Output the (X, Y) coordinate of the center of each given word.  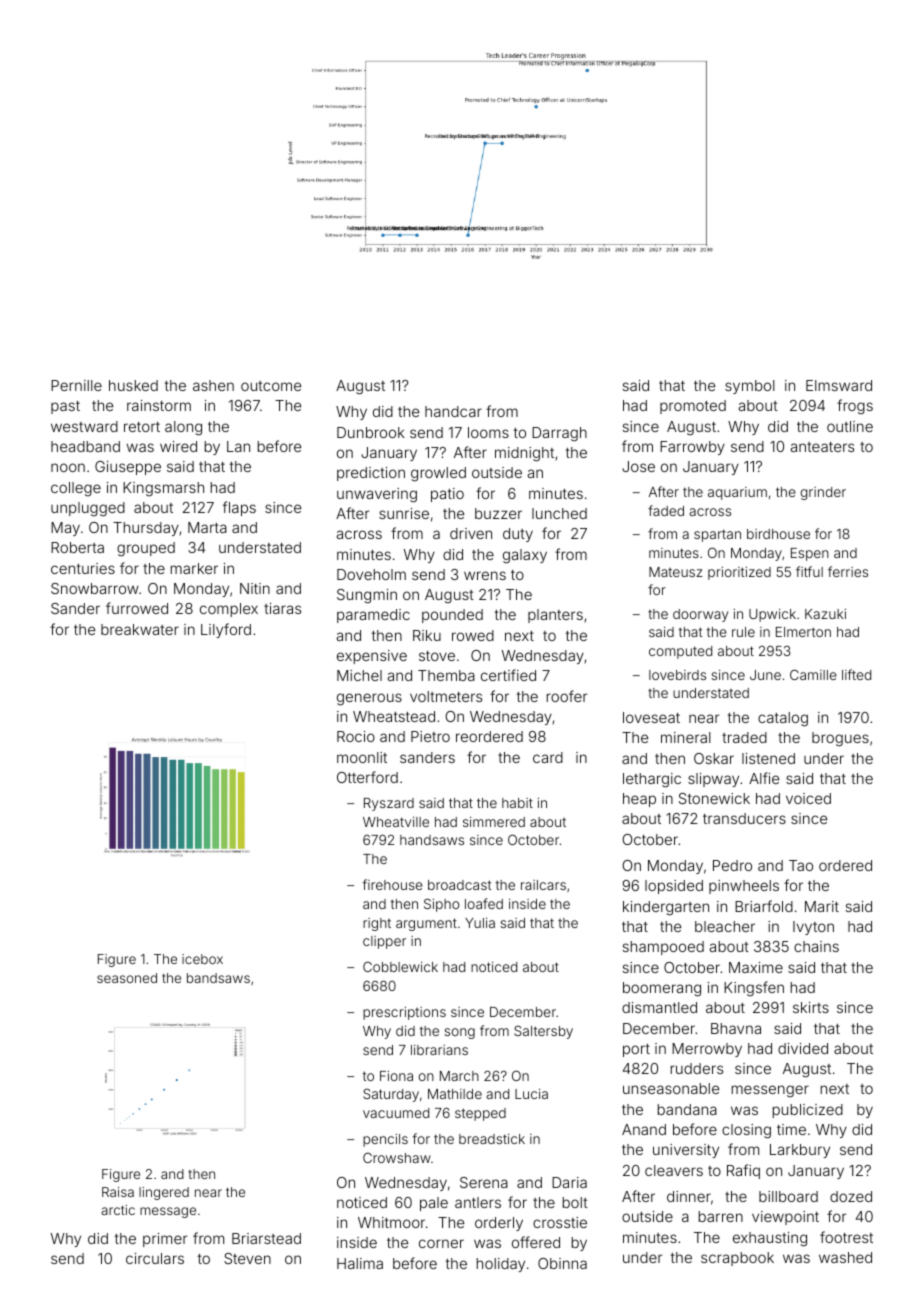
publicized (808, 1111)
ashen (213, 385)
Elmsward (839, 385)
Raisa (118, 1192)
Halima (360, 1263)
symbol (750, 387)
